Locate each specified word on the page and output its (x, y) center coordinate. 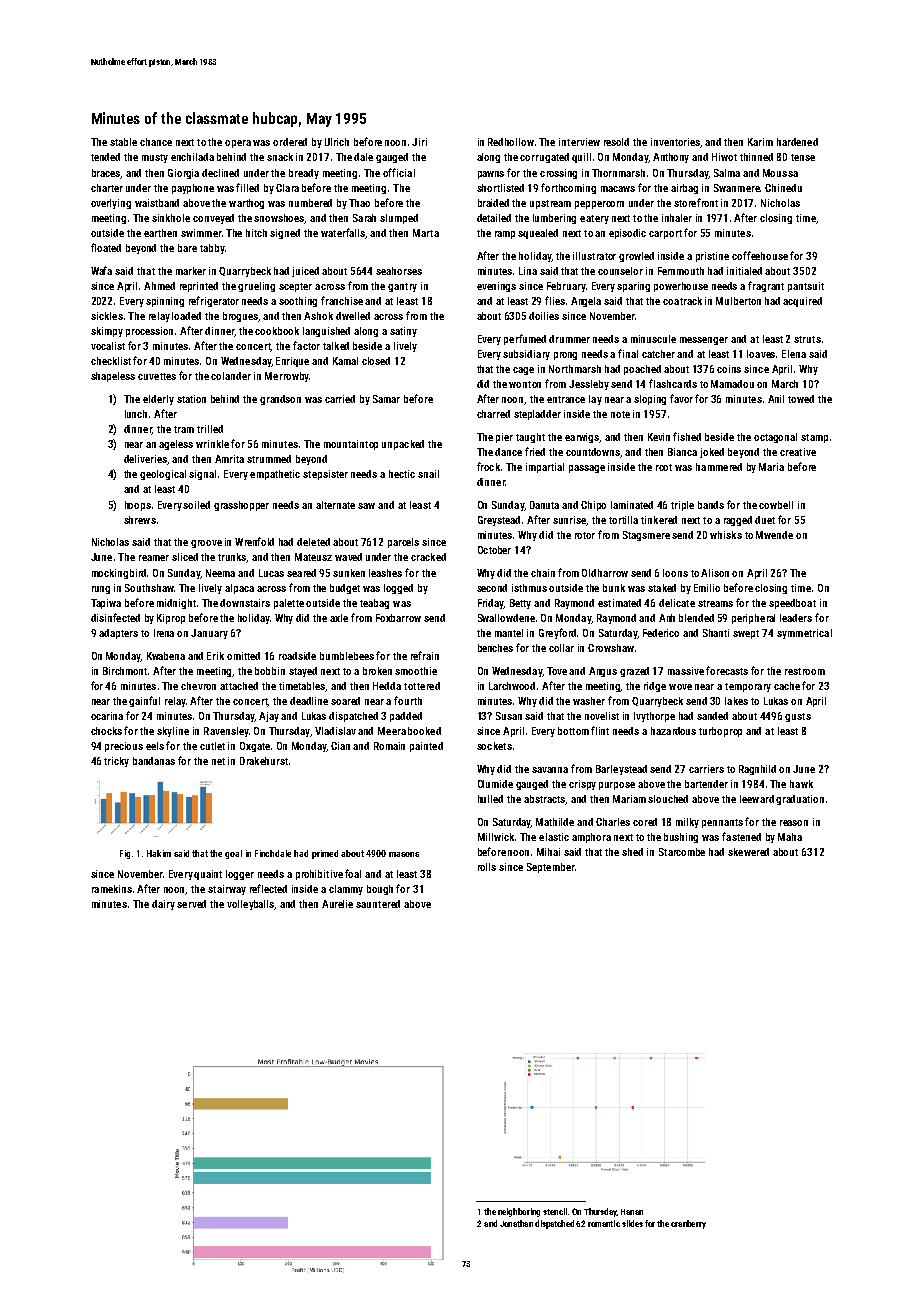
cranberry (688, 1224)
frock (488, 466)
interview (579, 142)
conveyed (213, 219)
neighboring (519, 1212)
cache (787, 686)
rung (101, 590)
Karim (760, 142)
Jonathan (516, 1223)
